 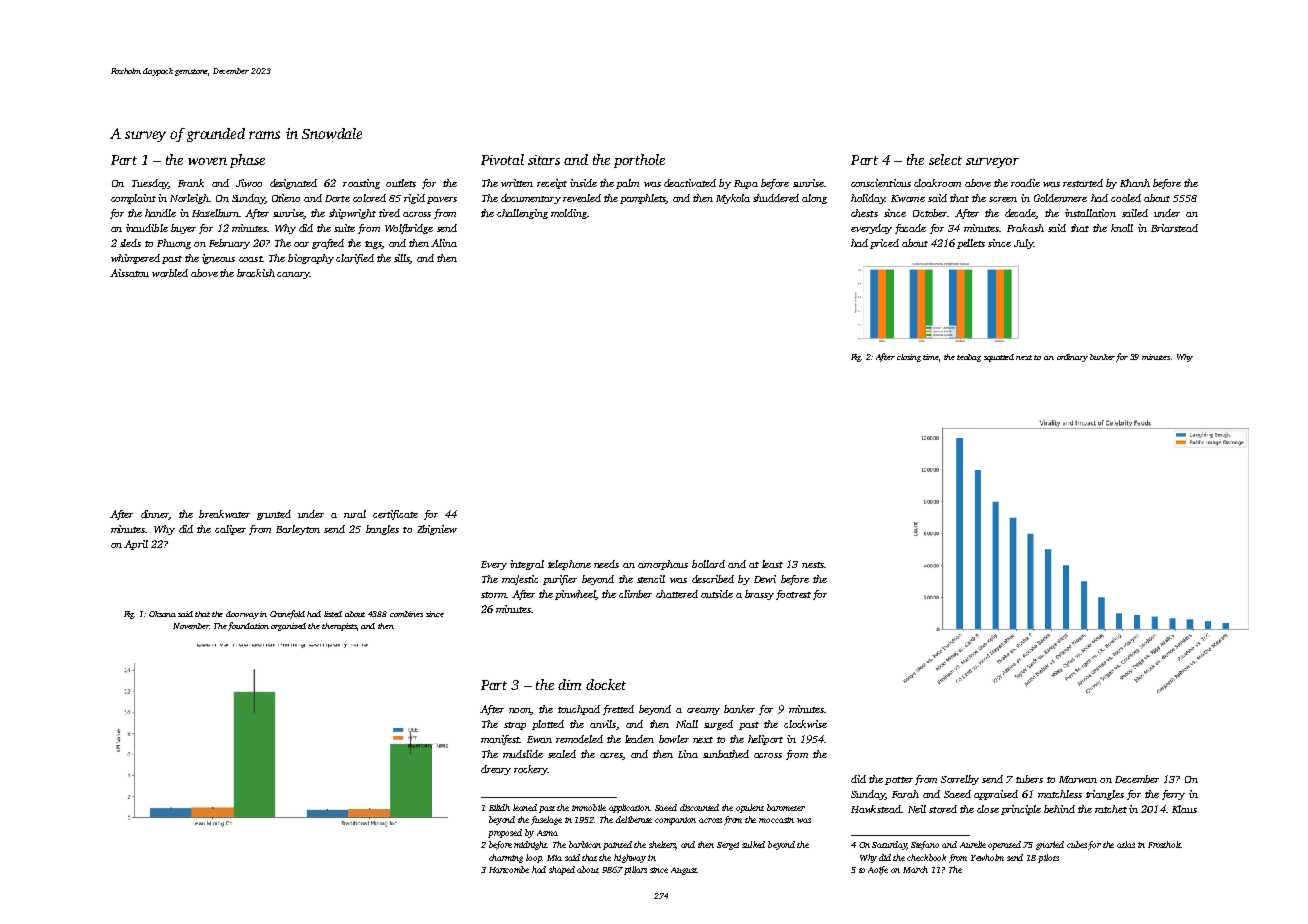 I want to click on handle, so click(x=160, y=213).
